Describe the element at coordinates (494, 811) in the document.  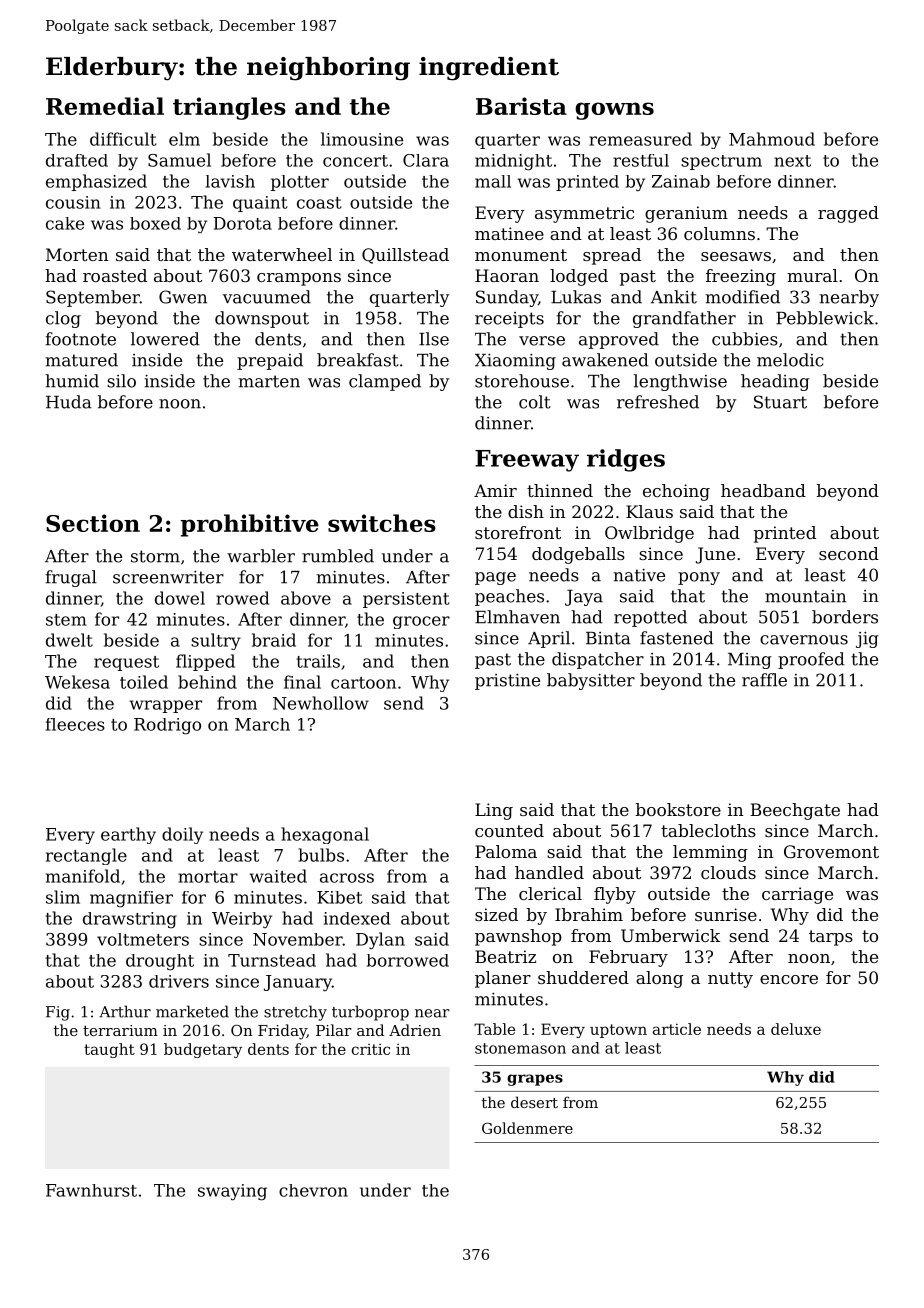
I see `Ling` at that location.
